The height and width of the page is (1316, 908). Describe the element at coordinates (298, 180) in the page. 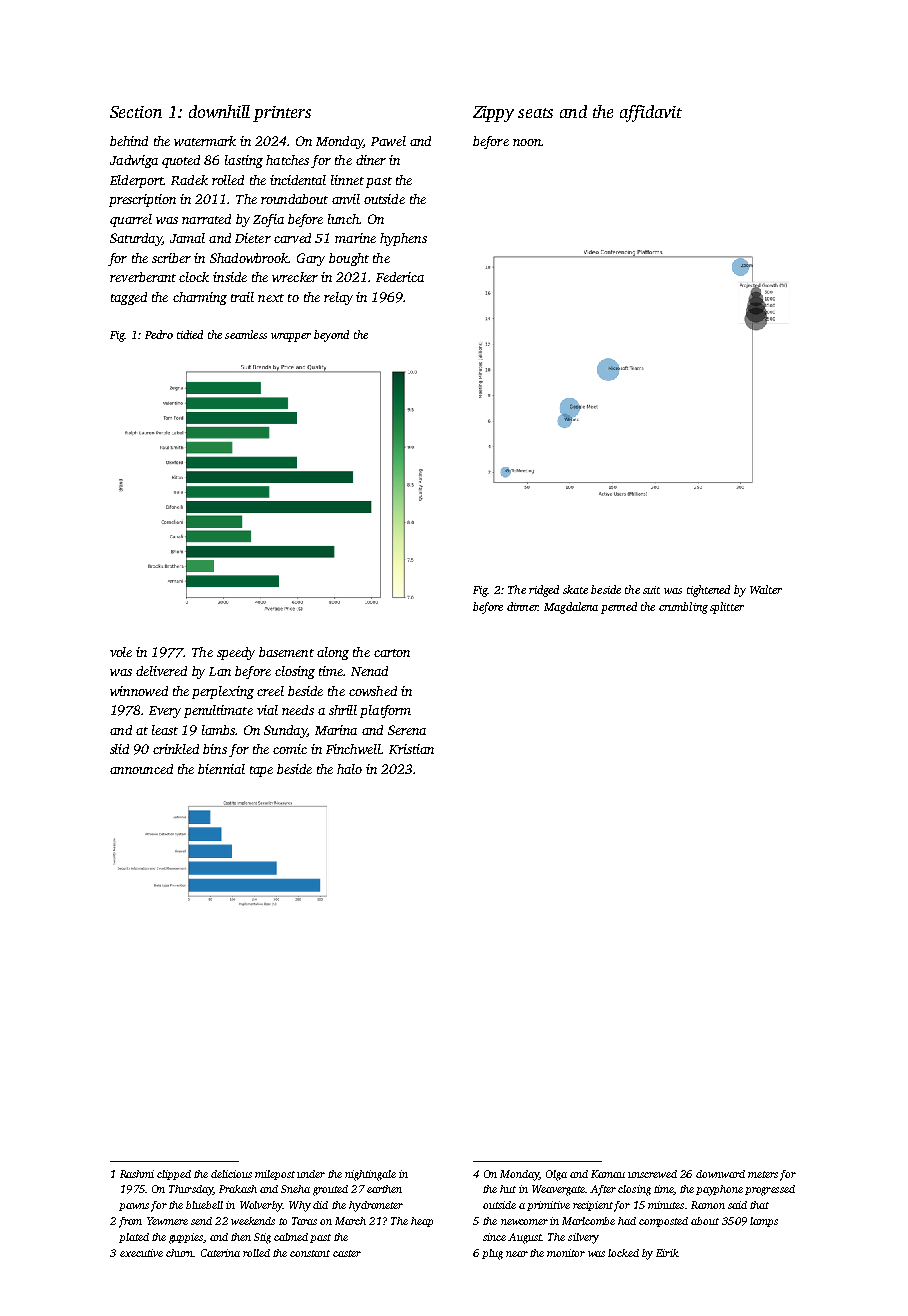

I see `incidental` at that location.
